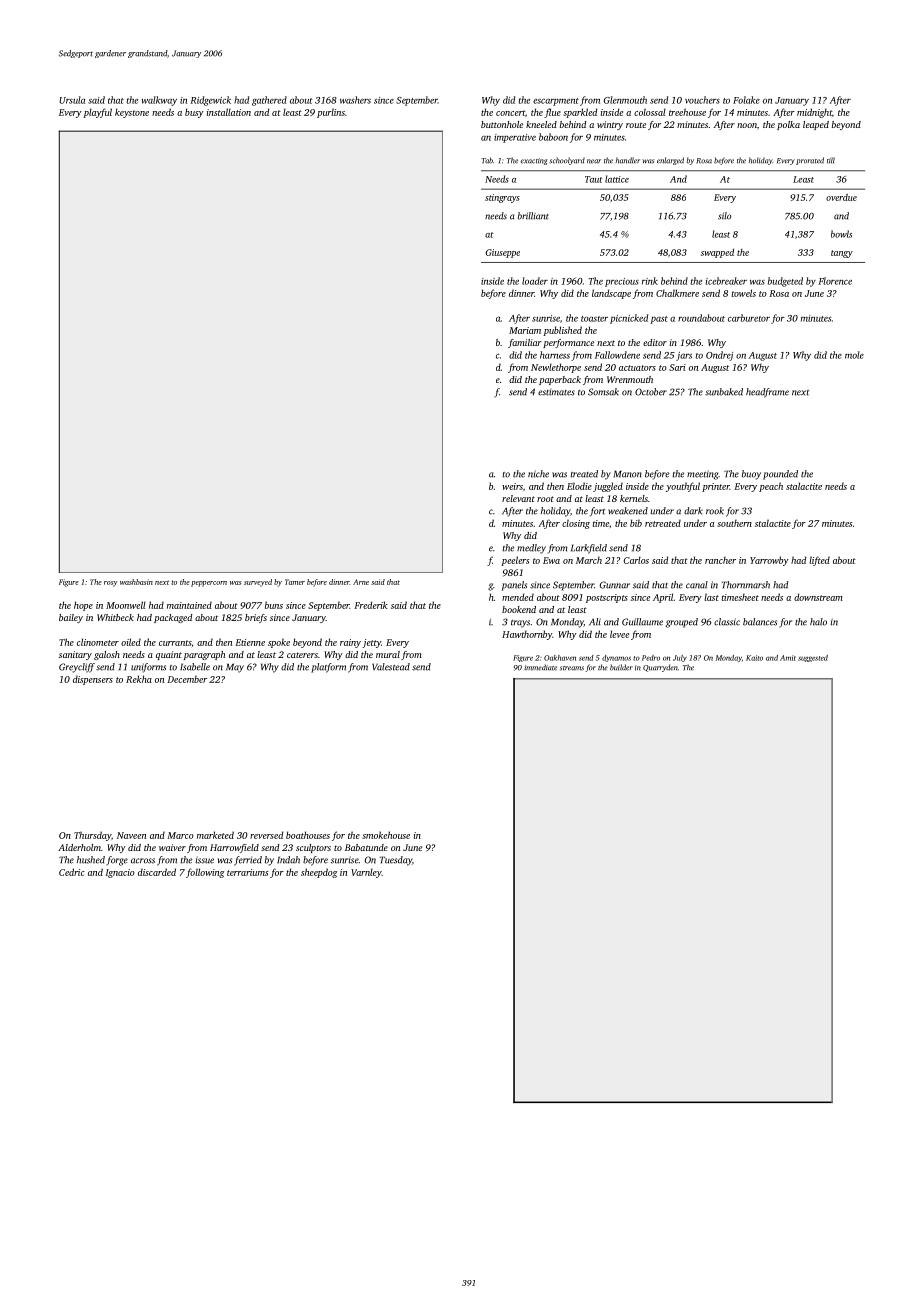 The width and height of the page is (924, 1308). What do you see at coordinates (854, 355) in the page?
I see `mole` at bounding box center [854, 355].
